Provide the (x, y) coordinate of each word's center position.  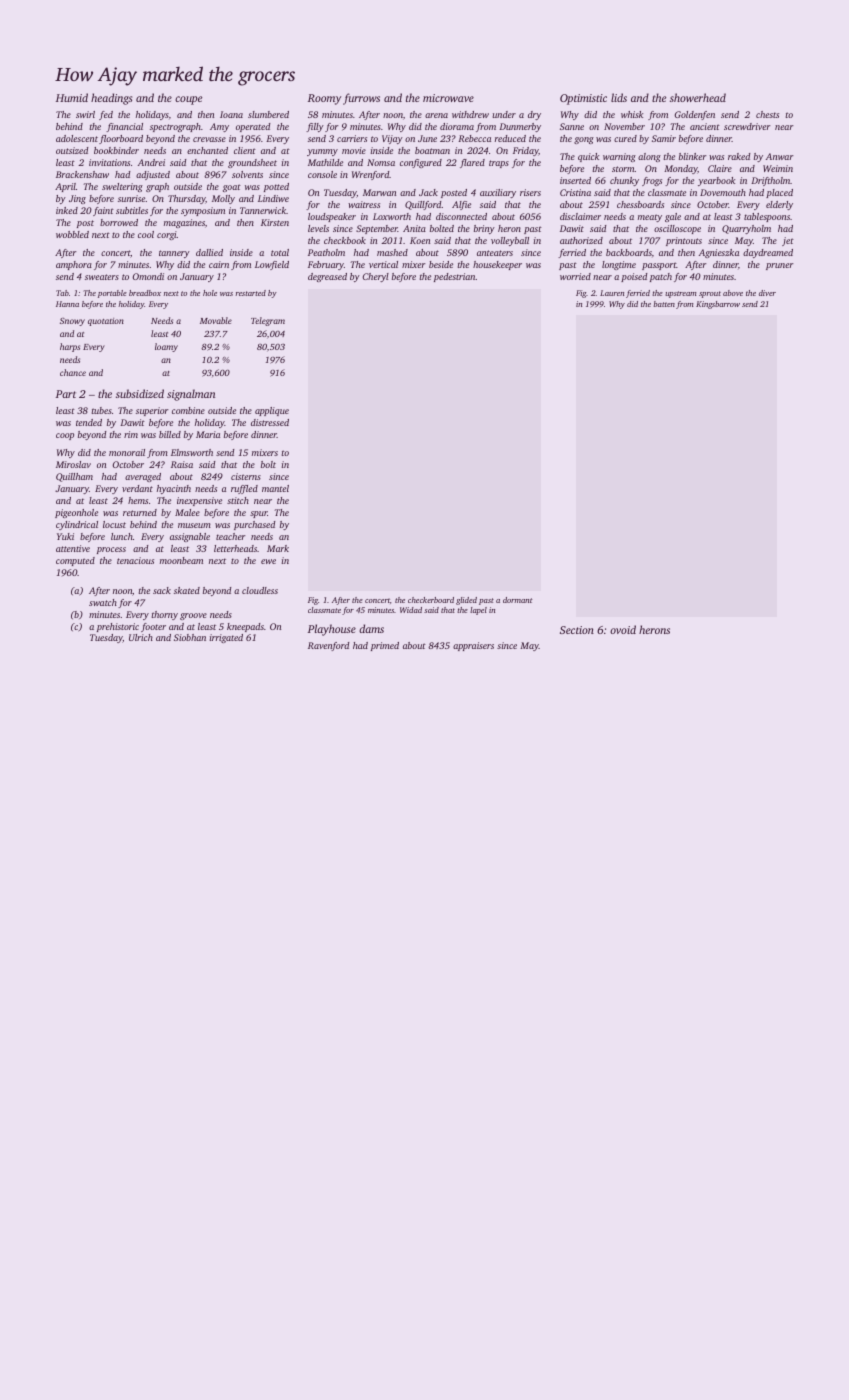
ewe (268, 561)
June (427, 138)
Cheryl (375, 277)
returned (140, 512)
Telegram (268, 321)
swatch (103, 602)
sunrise (131, 198)
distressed (270, 422)
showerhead (698, 97)
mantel (275, 488)
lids (619, 97)
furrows (361, 99)
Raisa (182, 464)
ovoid (623, 629)
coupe (188, 100)
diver (767, 293)
